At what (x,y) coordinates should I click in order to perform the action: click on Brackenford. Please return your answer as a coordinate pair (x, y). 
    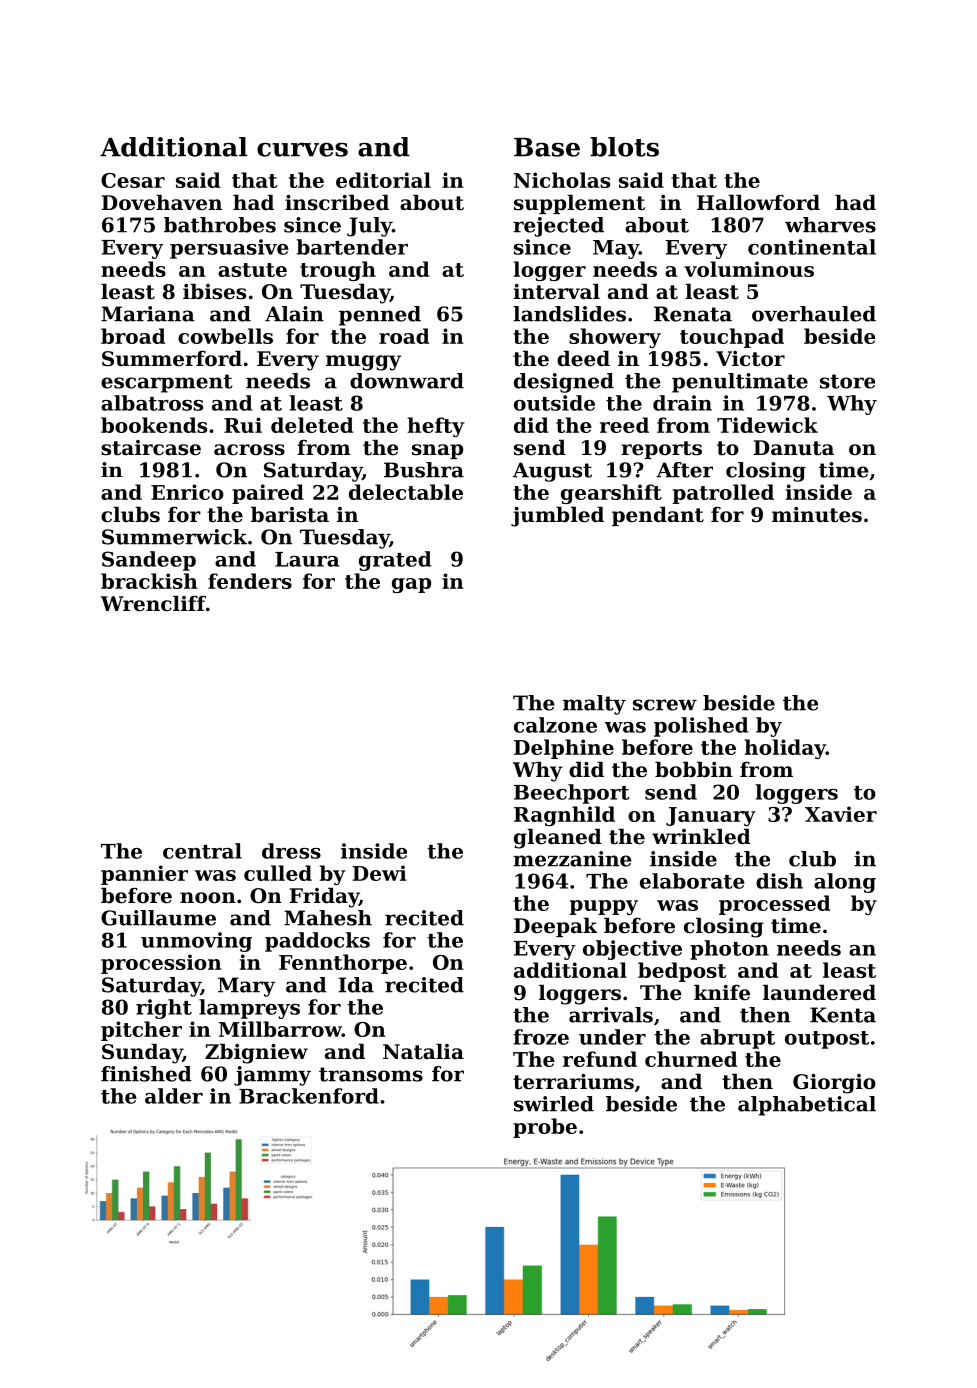
    Looking at the image, I should click on (309, 1096).
